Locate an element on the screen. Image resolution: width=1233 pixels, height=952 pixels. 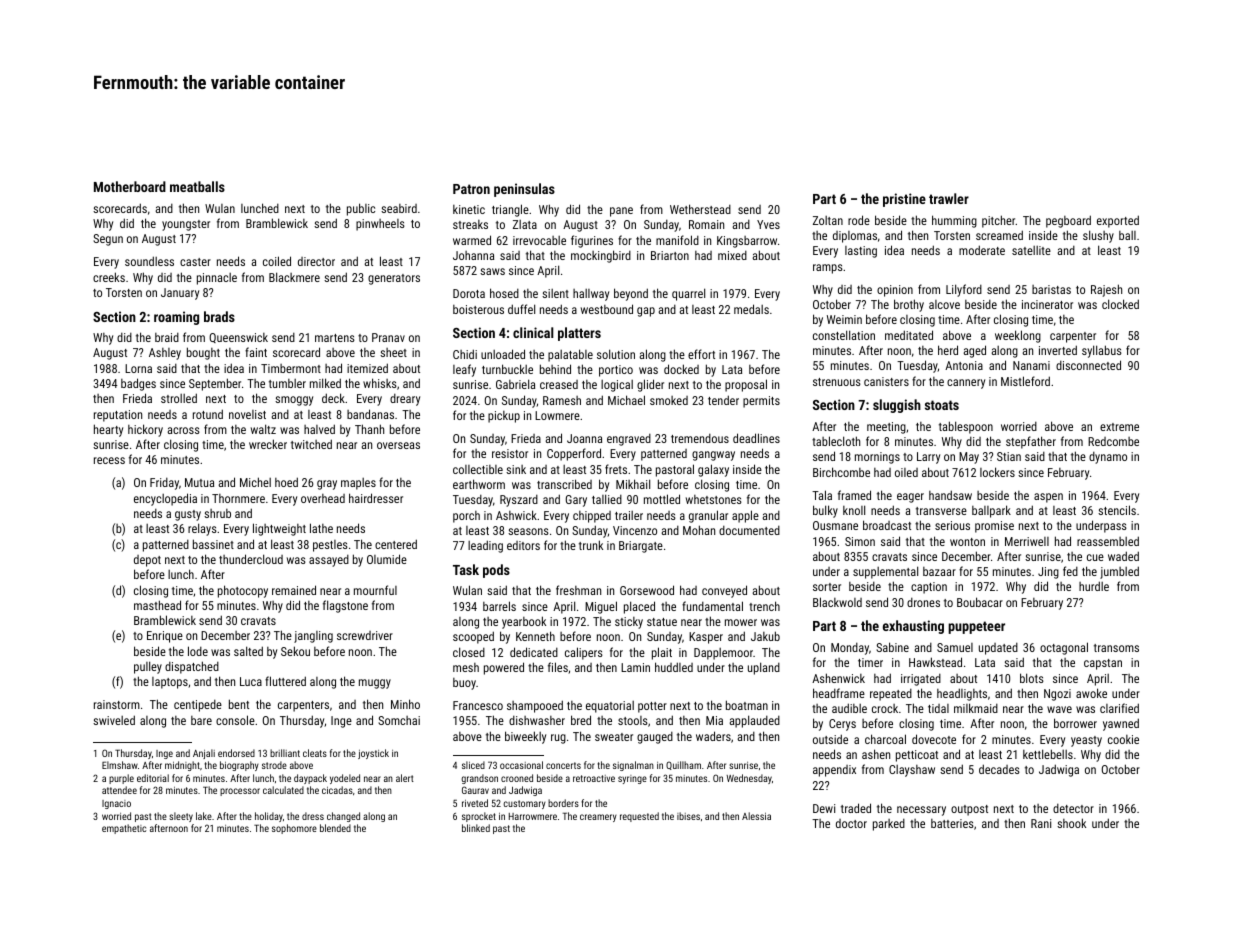
overhead is located at coordinates (323, 498).
